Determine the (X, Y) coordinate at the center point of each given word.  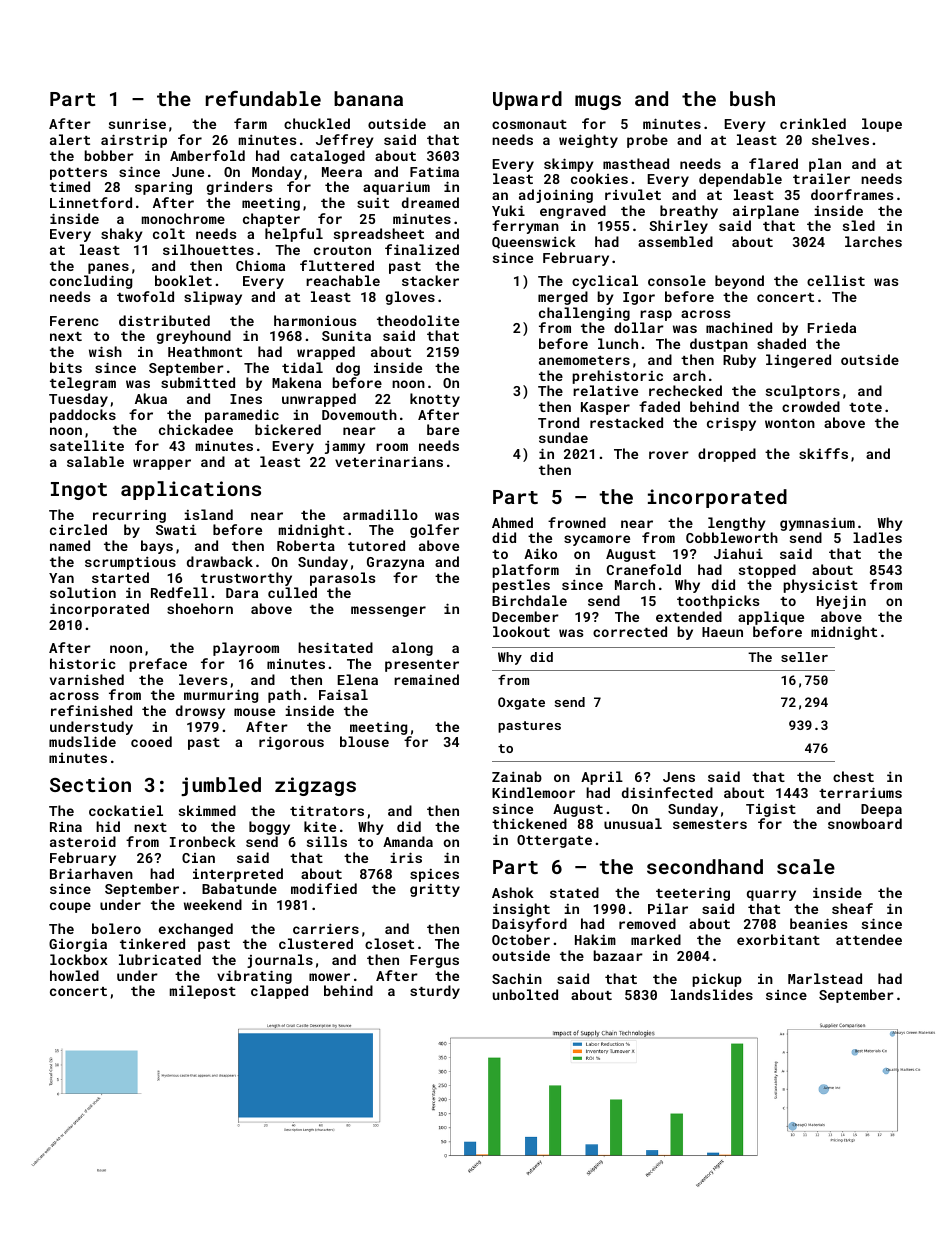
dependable (740, 180)
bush (752, 98)
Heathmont (205, 351)
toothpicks (718, 602)
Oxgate (521, 703)
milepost (203, 992)
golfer (434, 531)
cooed (151, 741)
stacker (430, 280)
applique (771, 618)
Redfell (179, 592)
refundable (263, 98)
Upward (527, 100)
